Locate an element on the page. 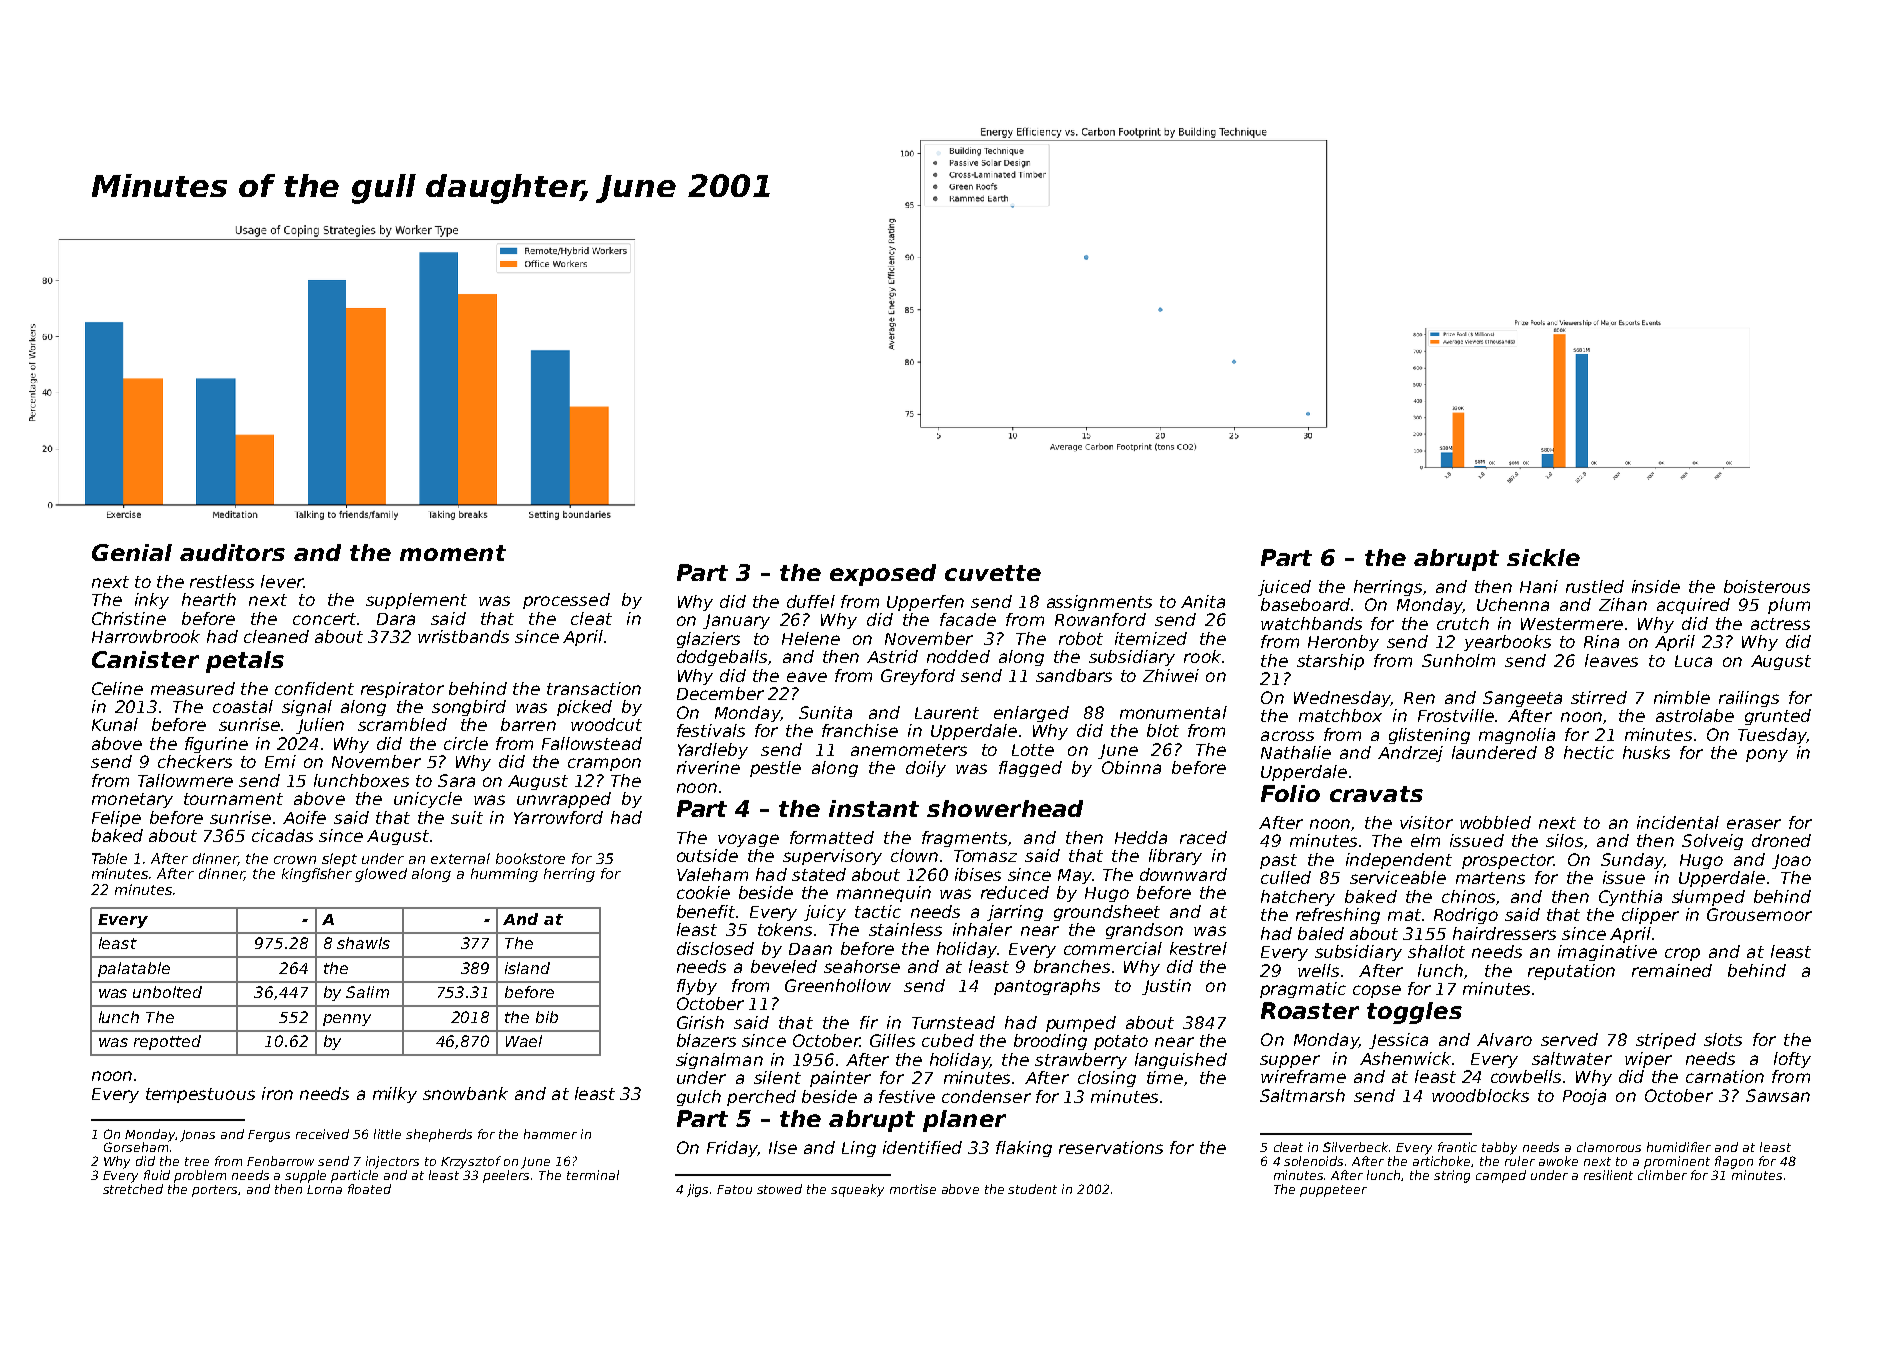  puppeteer is located at coordinates (1333, 1191).
